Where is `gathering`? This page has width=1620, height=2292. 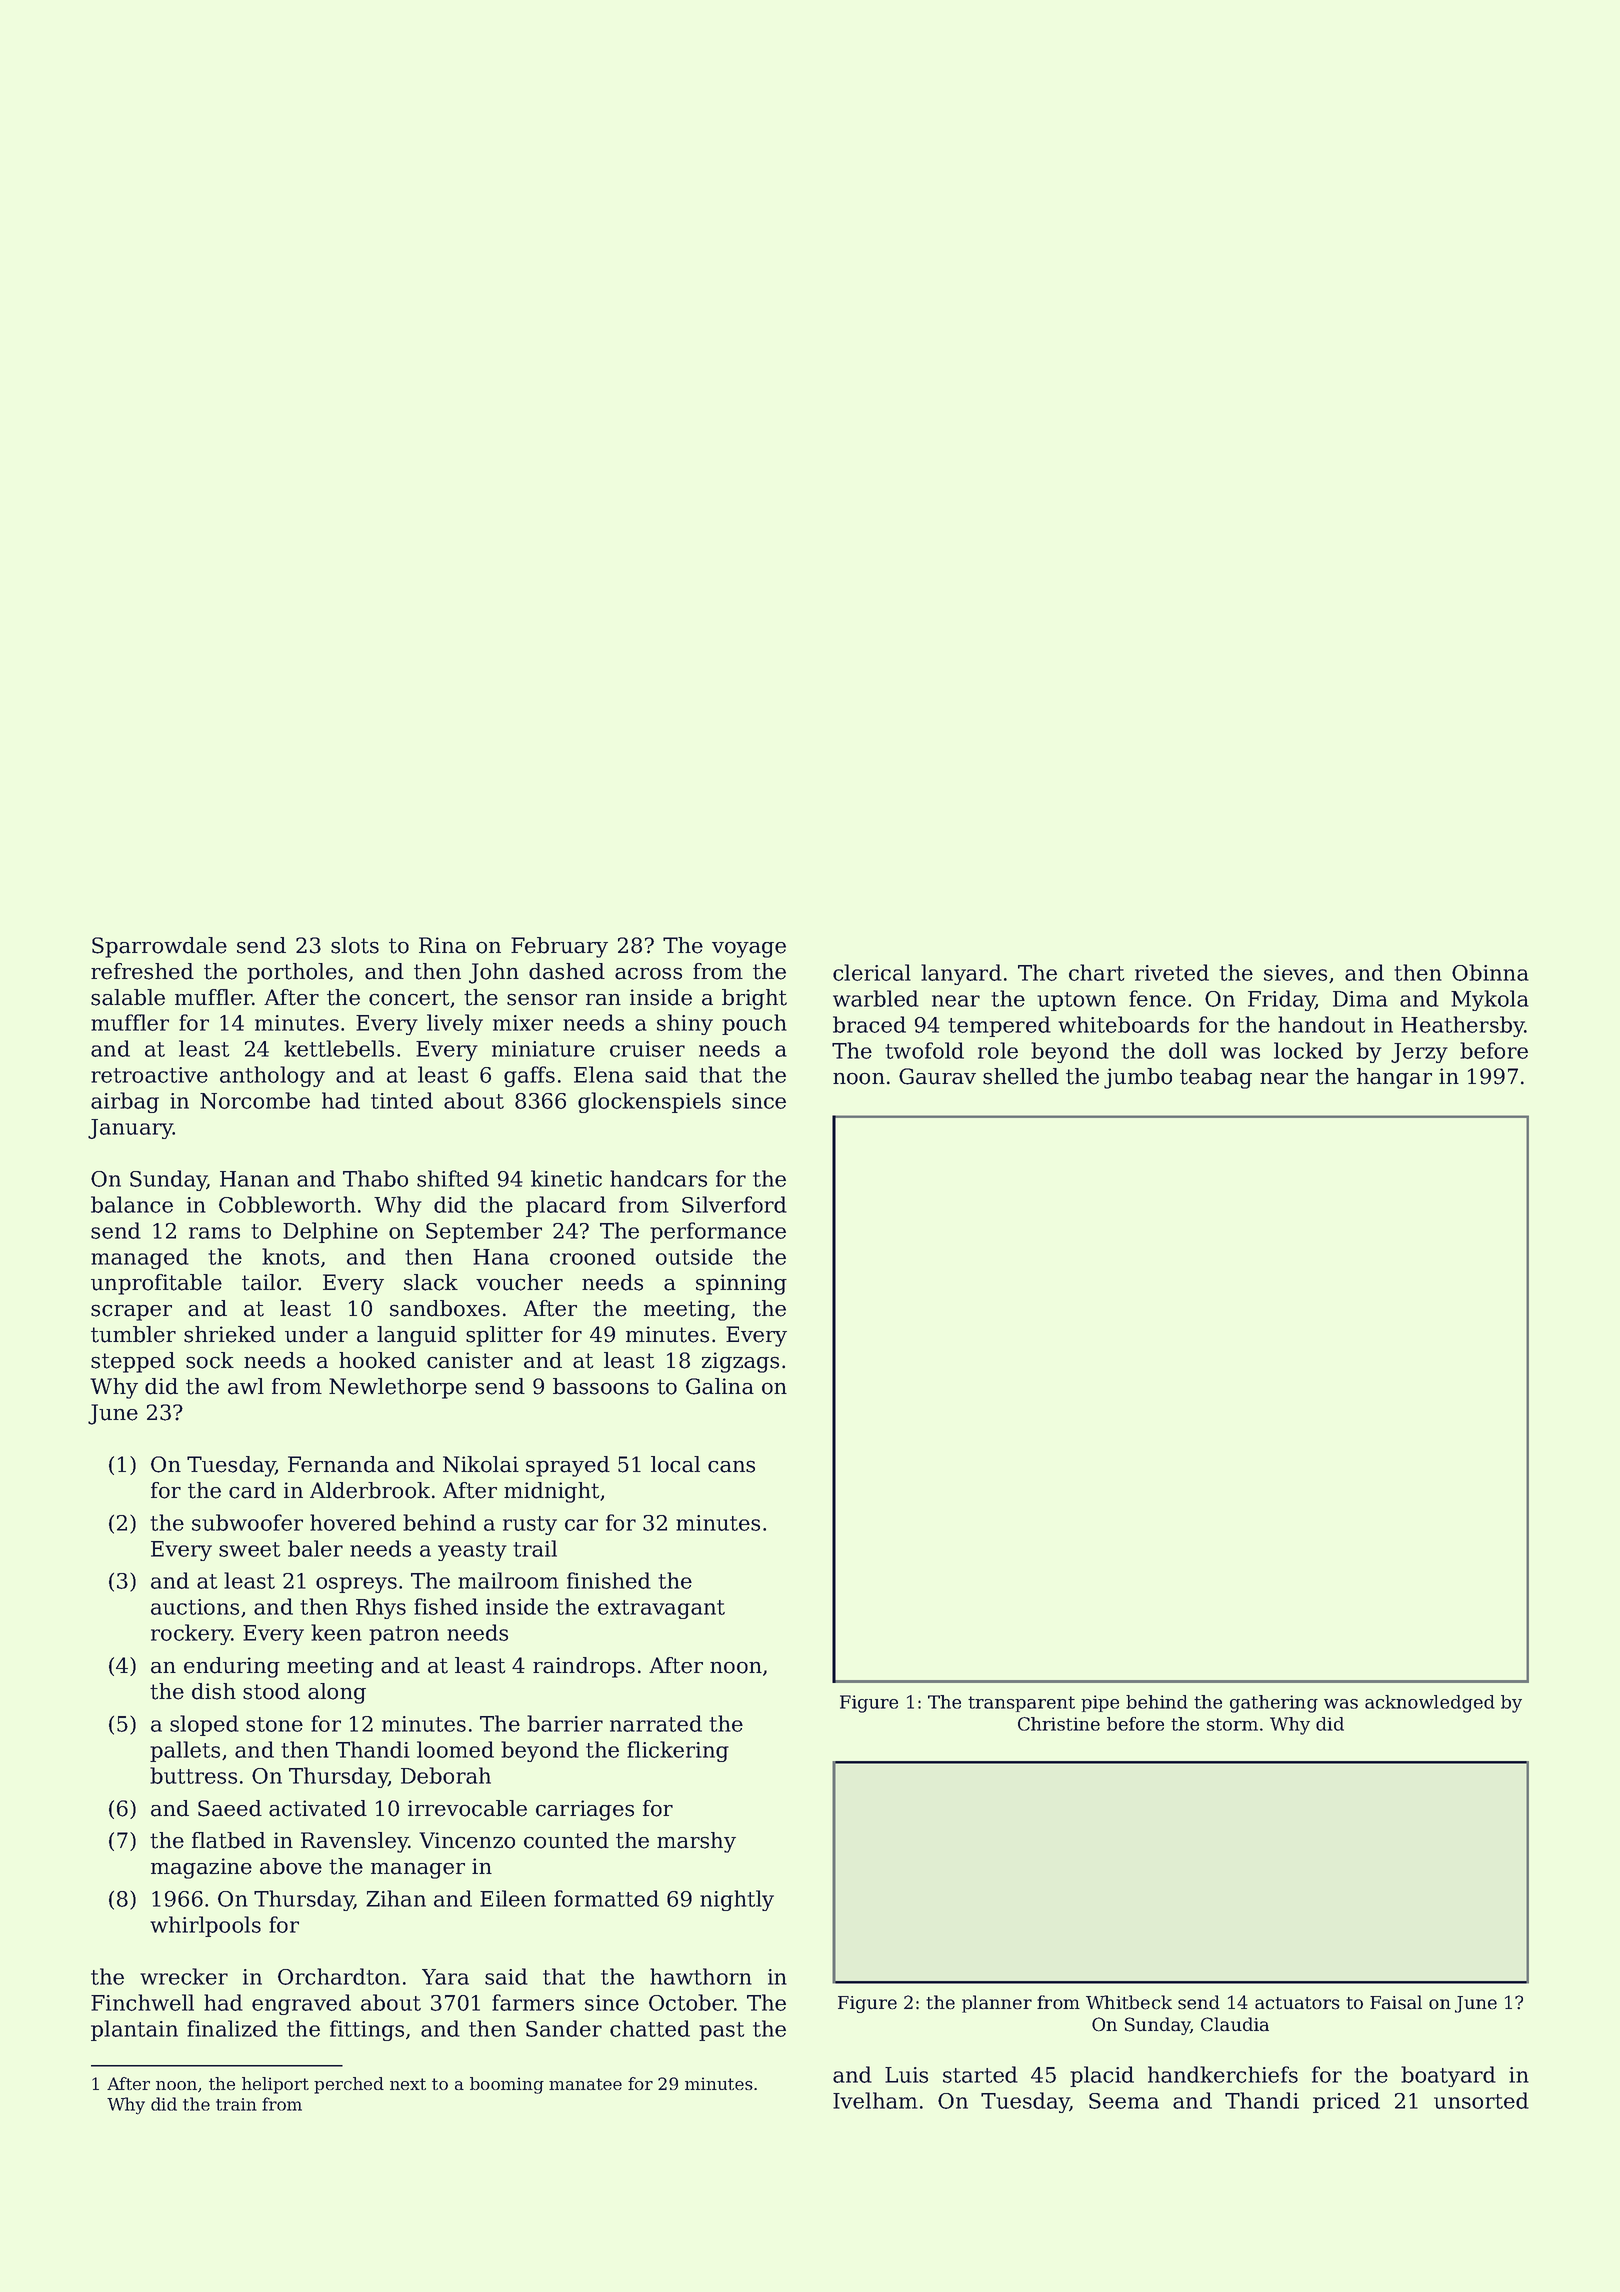 gathering is located at coordinates (1274, 1704).
